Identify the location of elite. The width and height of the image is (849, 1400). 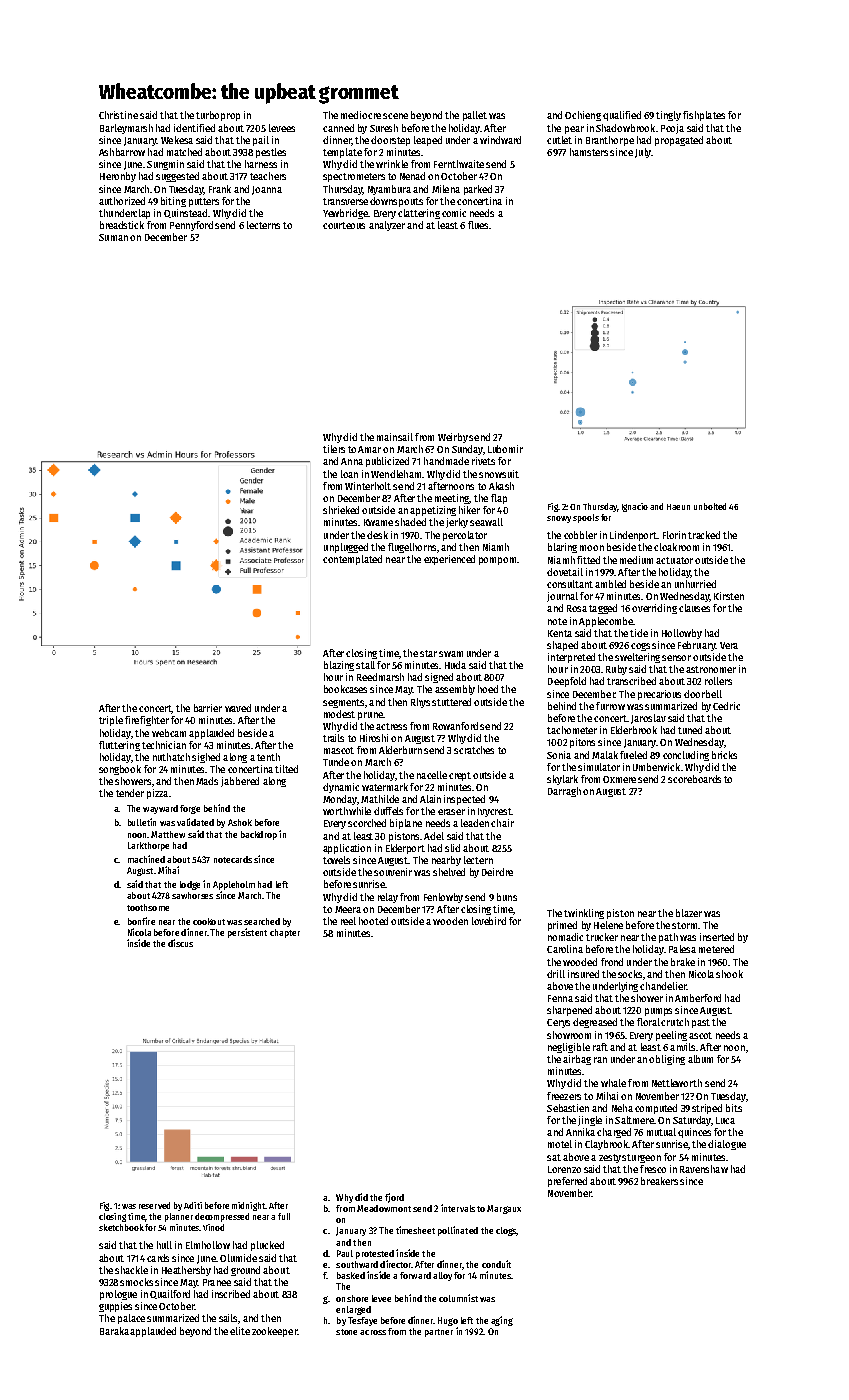
(240, 1331).
